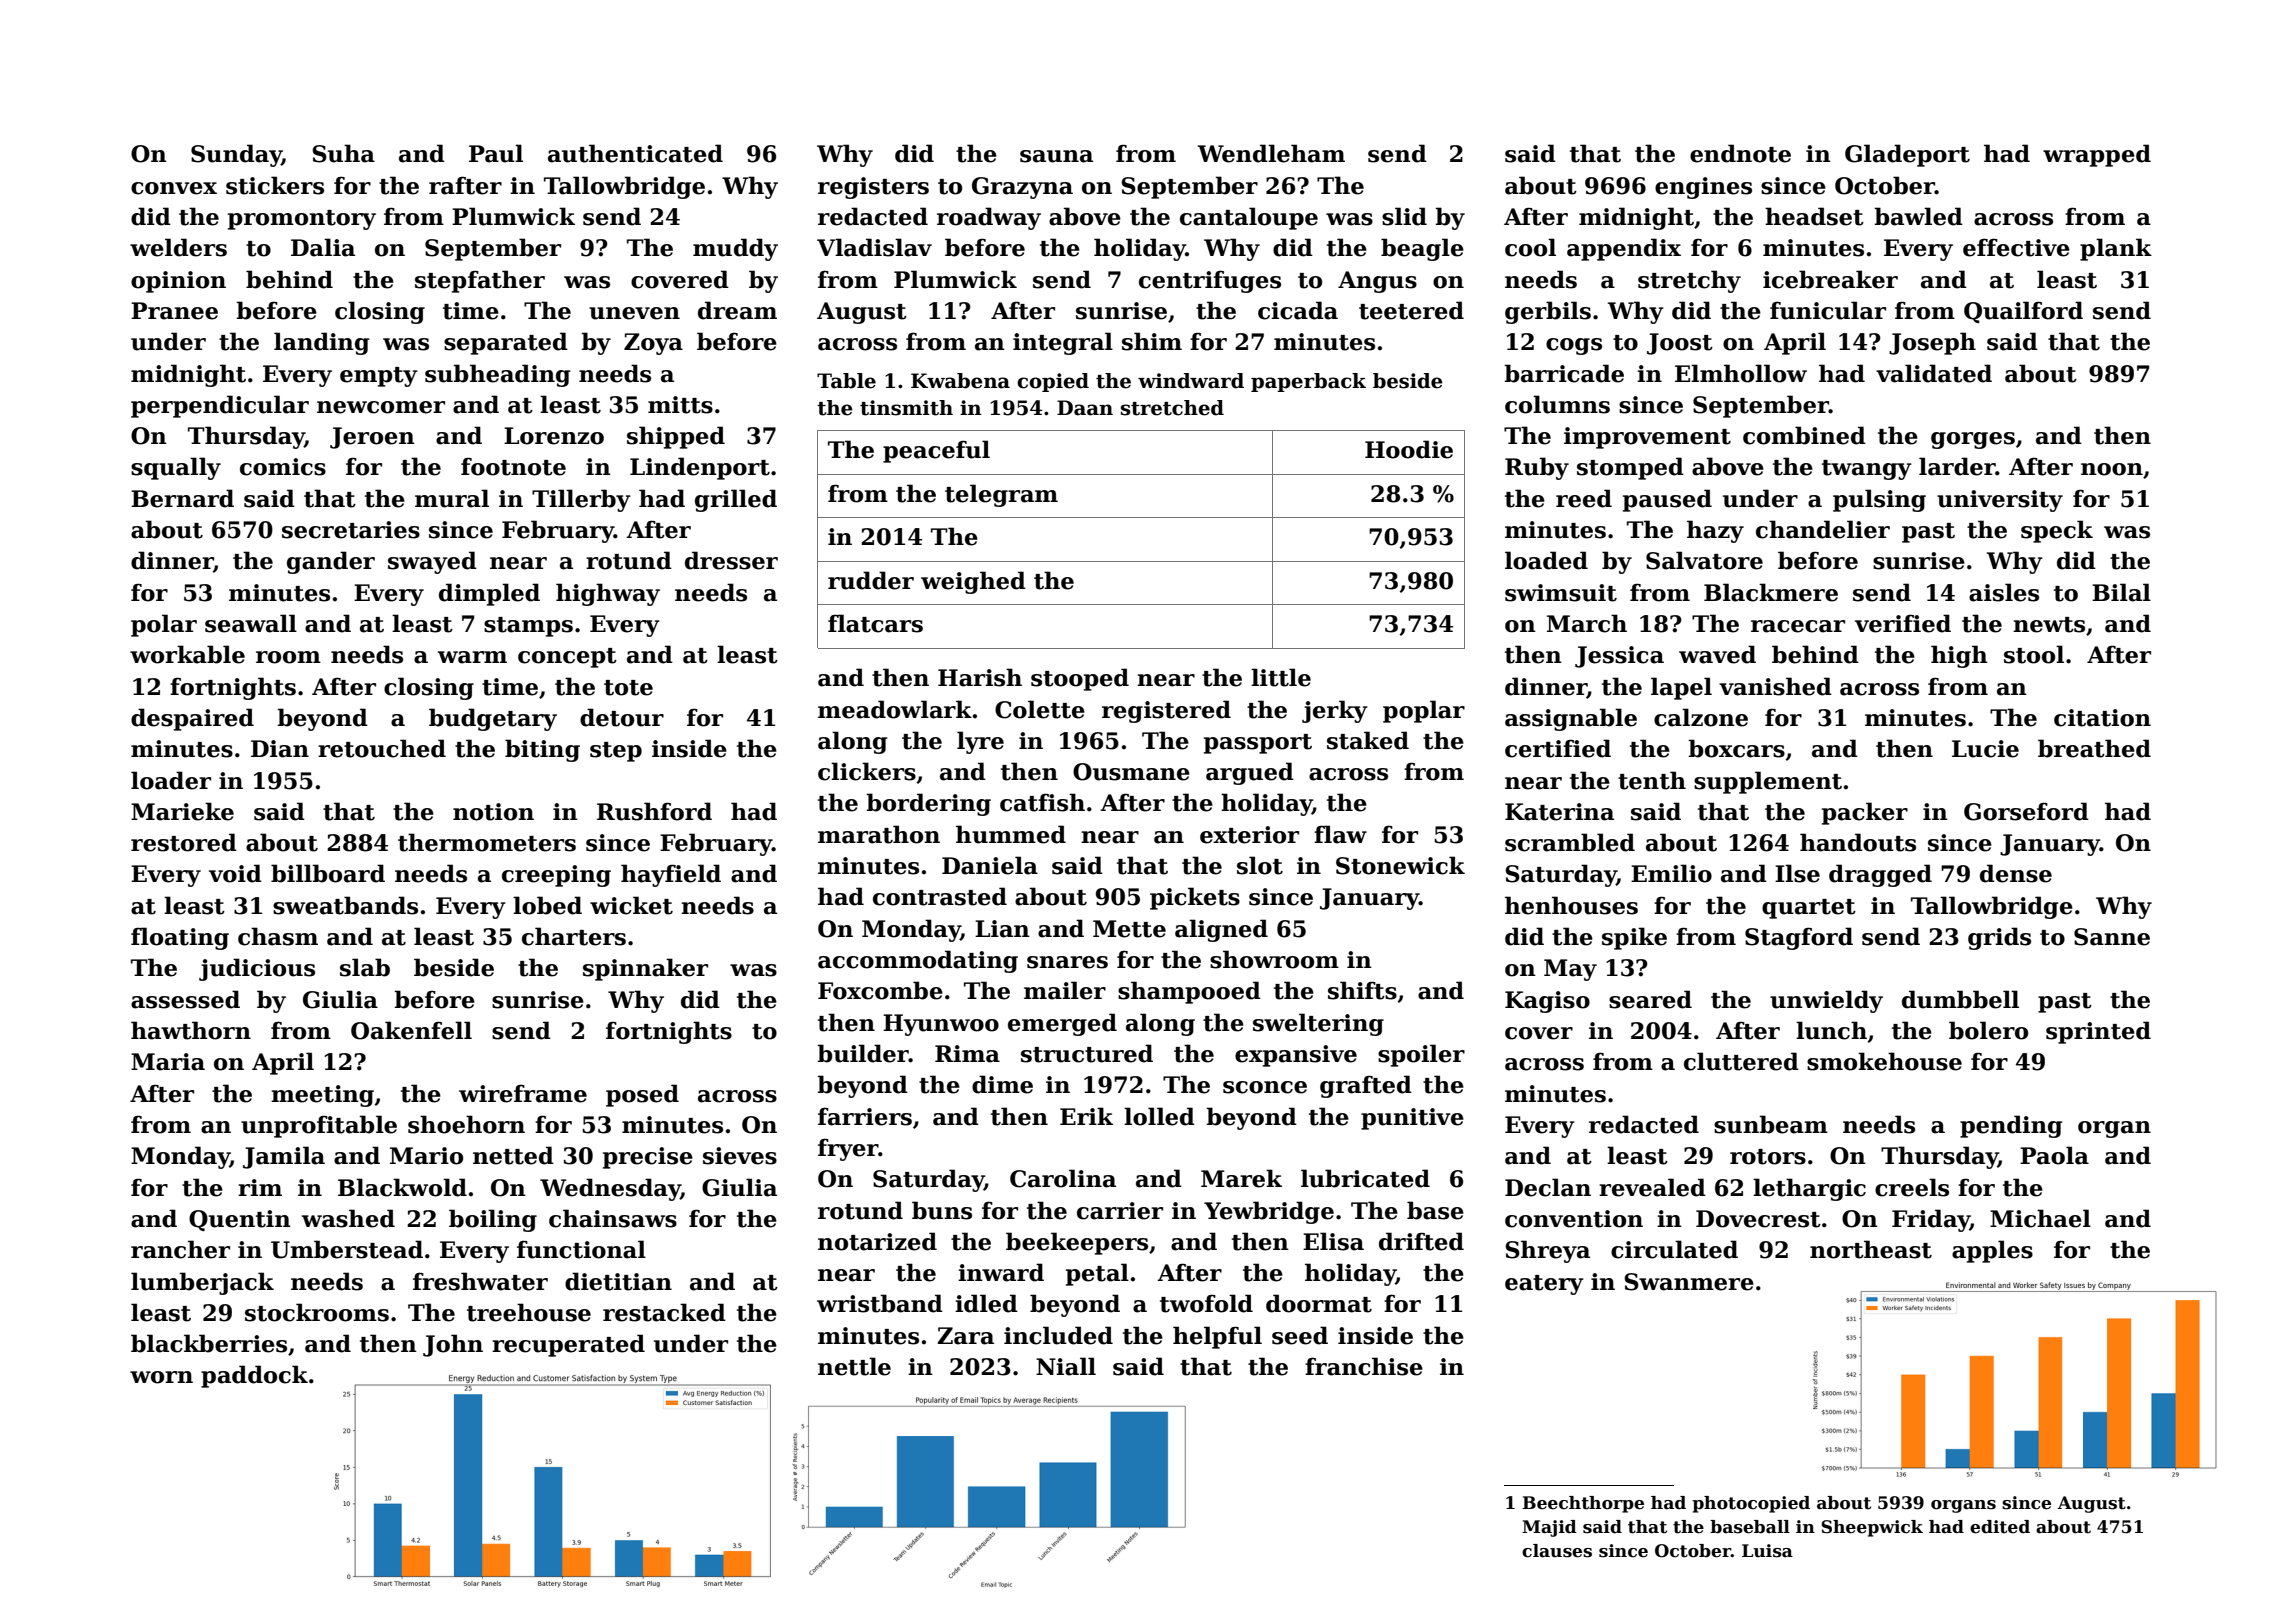 Image resolution: width=2282 pixels, height=1614 pixels. Describe the element at coordinates (2040, 1218) in the screenshot. I see `Michael` at that location.
